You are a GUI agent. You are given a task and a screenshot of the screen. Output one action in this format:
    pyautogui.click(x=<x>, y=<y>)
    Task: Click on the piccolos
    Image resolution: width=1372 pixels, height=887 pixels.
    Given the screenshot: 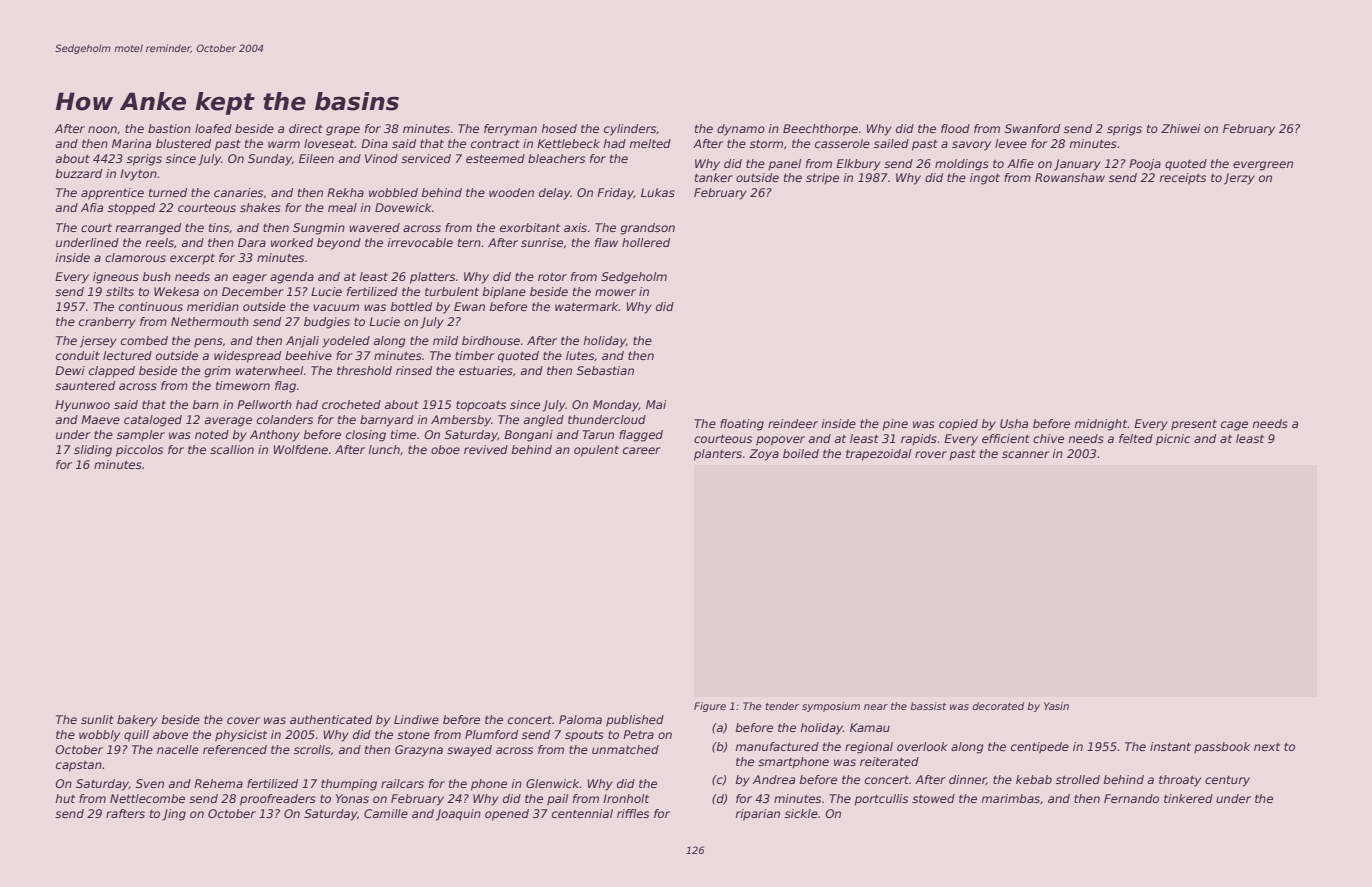 What is the action you would take?
    pyautogui.click(x=139, y=451)
